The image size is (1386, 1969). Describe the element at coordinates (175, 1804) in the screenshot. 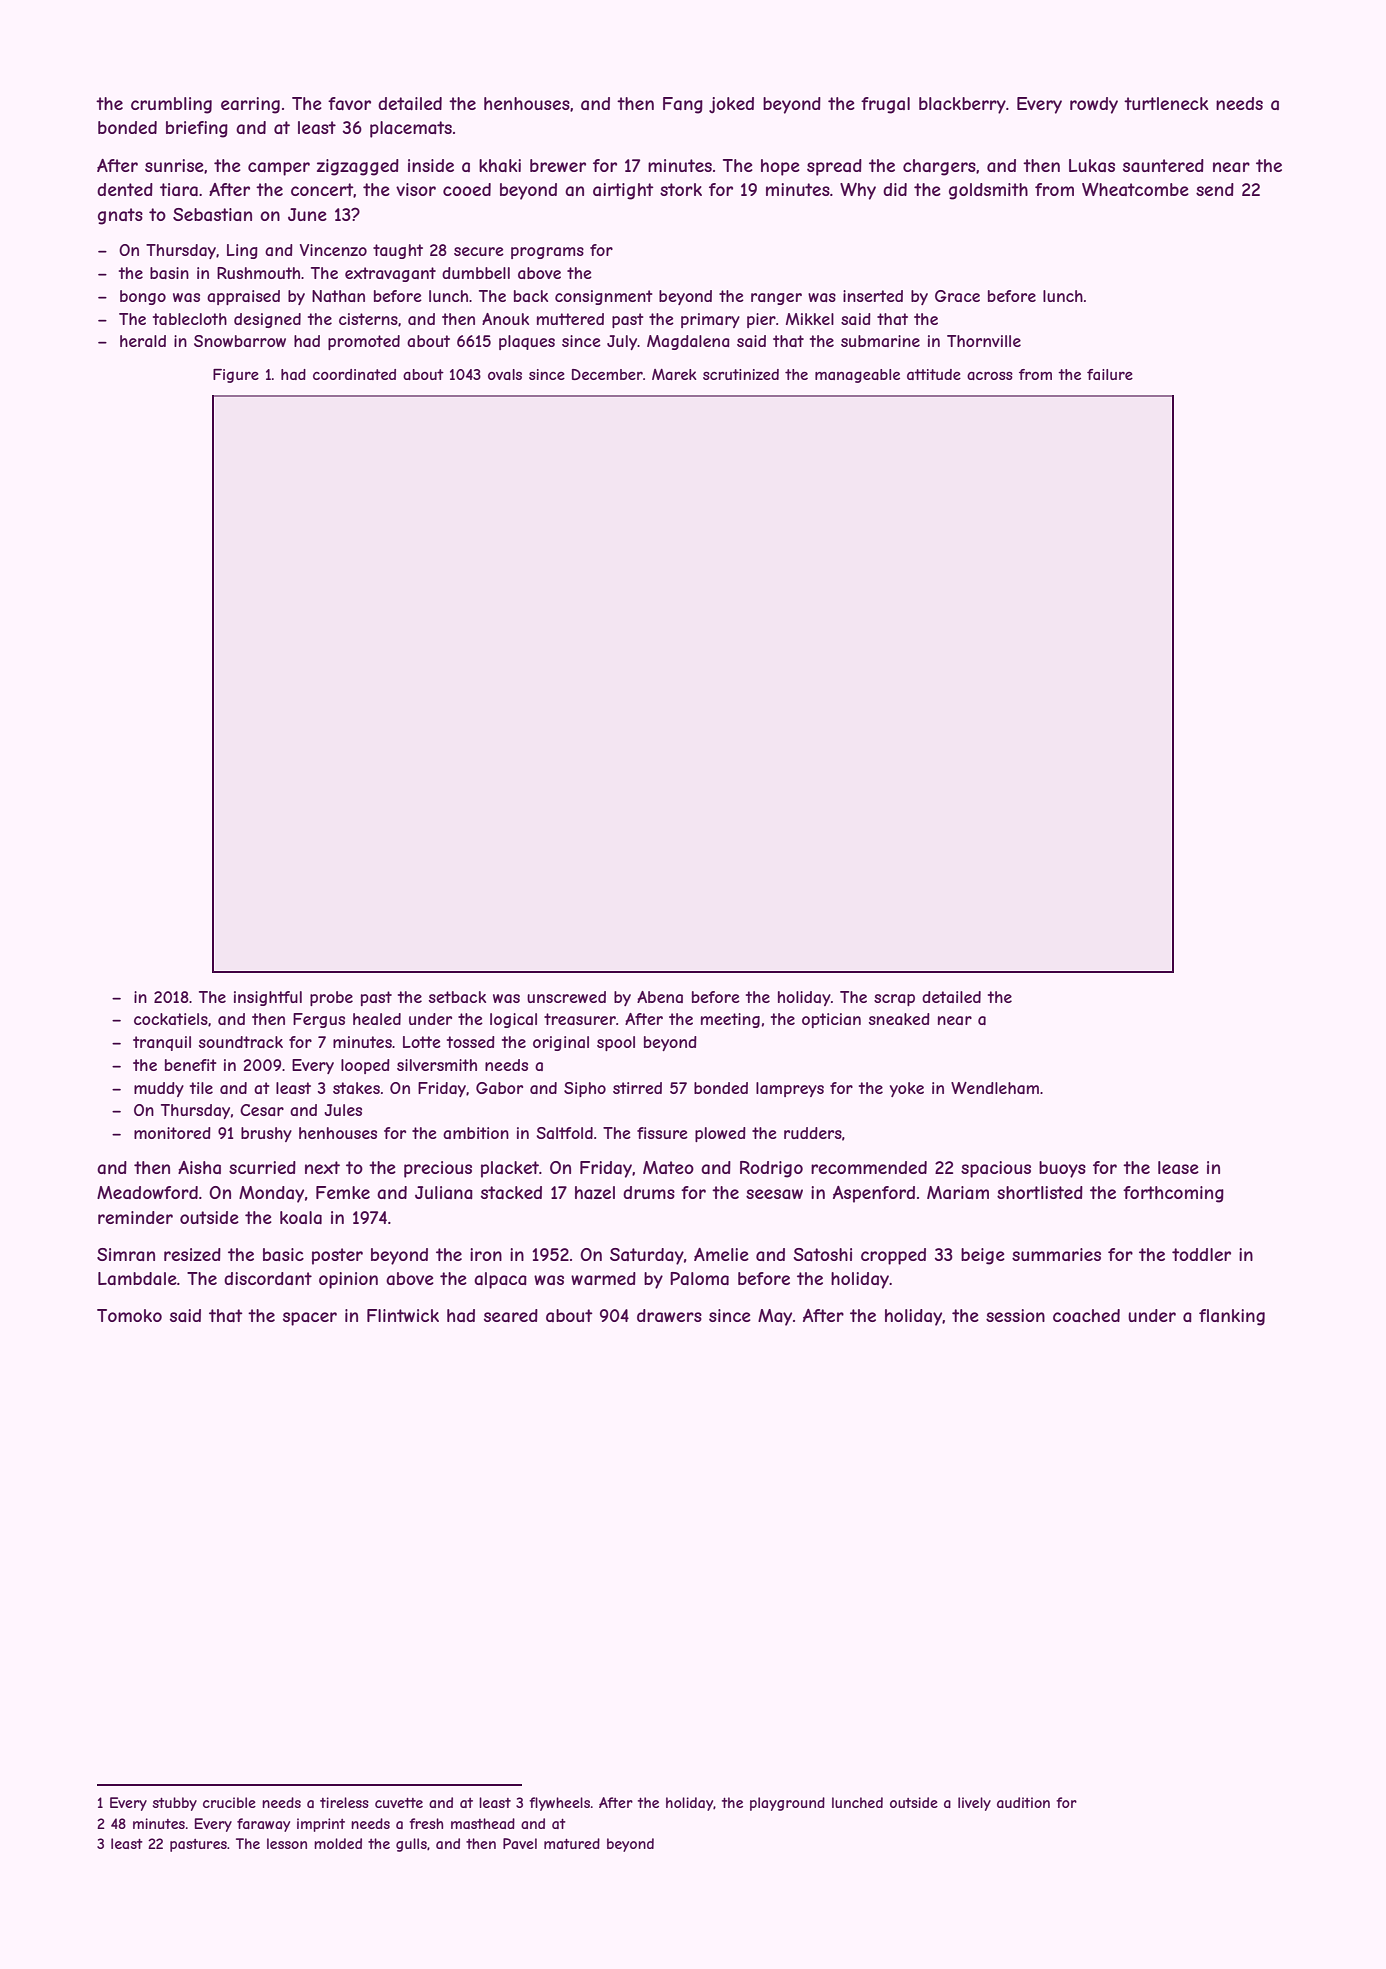

I see `stubby` at that location.
